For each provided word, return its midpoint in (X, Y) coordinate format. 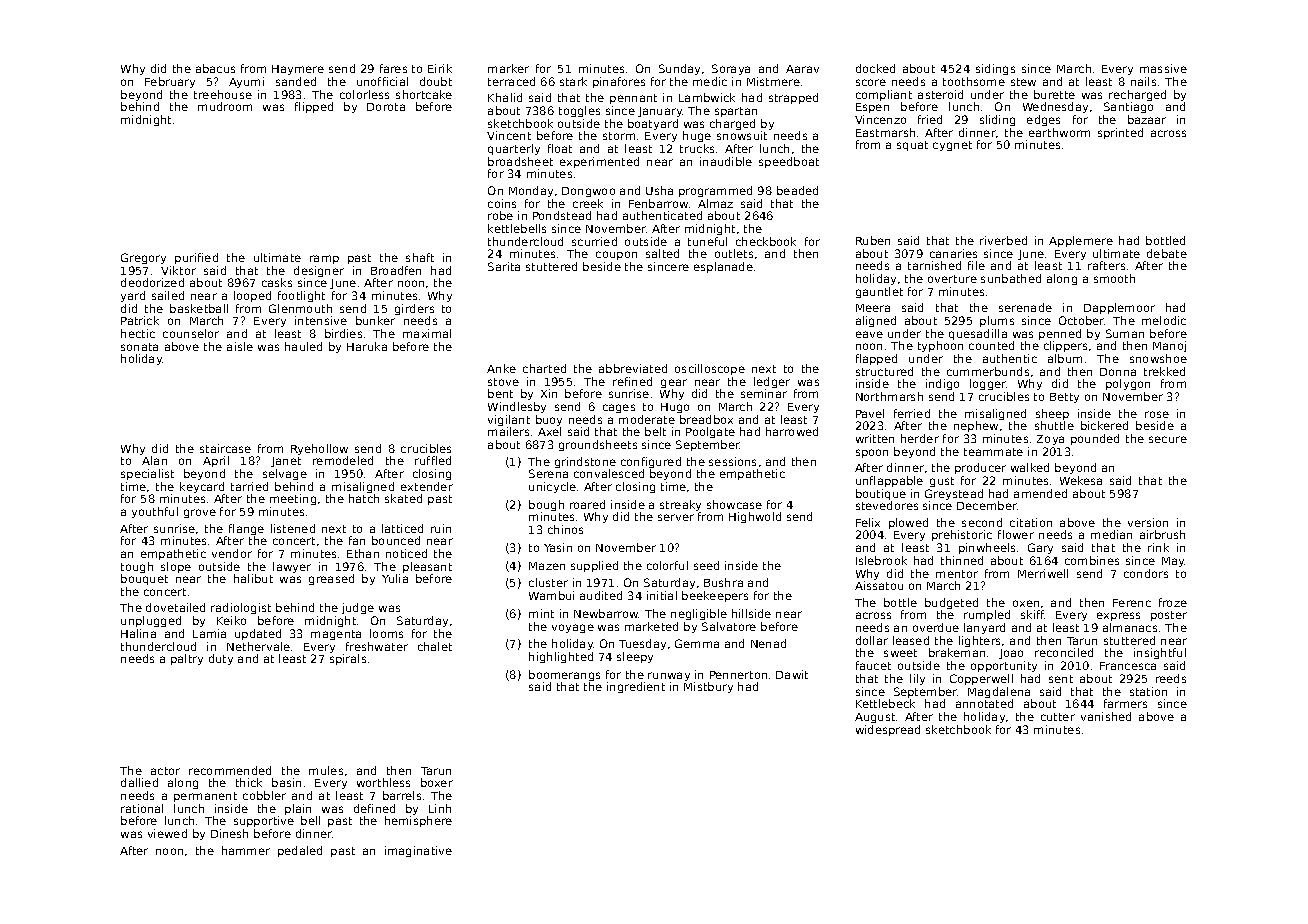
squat (912, 146)
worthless (383, 782)
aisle (240, 346)
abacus (215, 68)
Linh (440, 808)
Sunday (679, 69)
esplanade (723, 267)
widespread (888, 730)
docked (875, 68)
